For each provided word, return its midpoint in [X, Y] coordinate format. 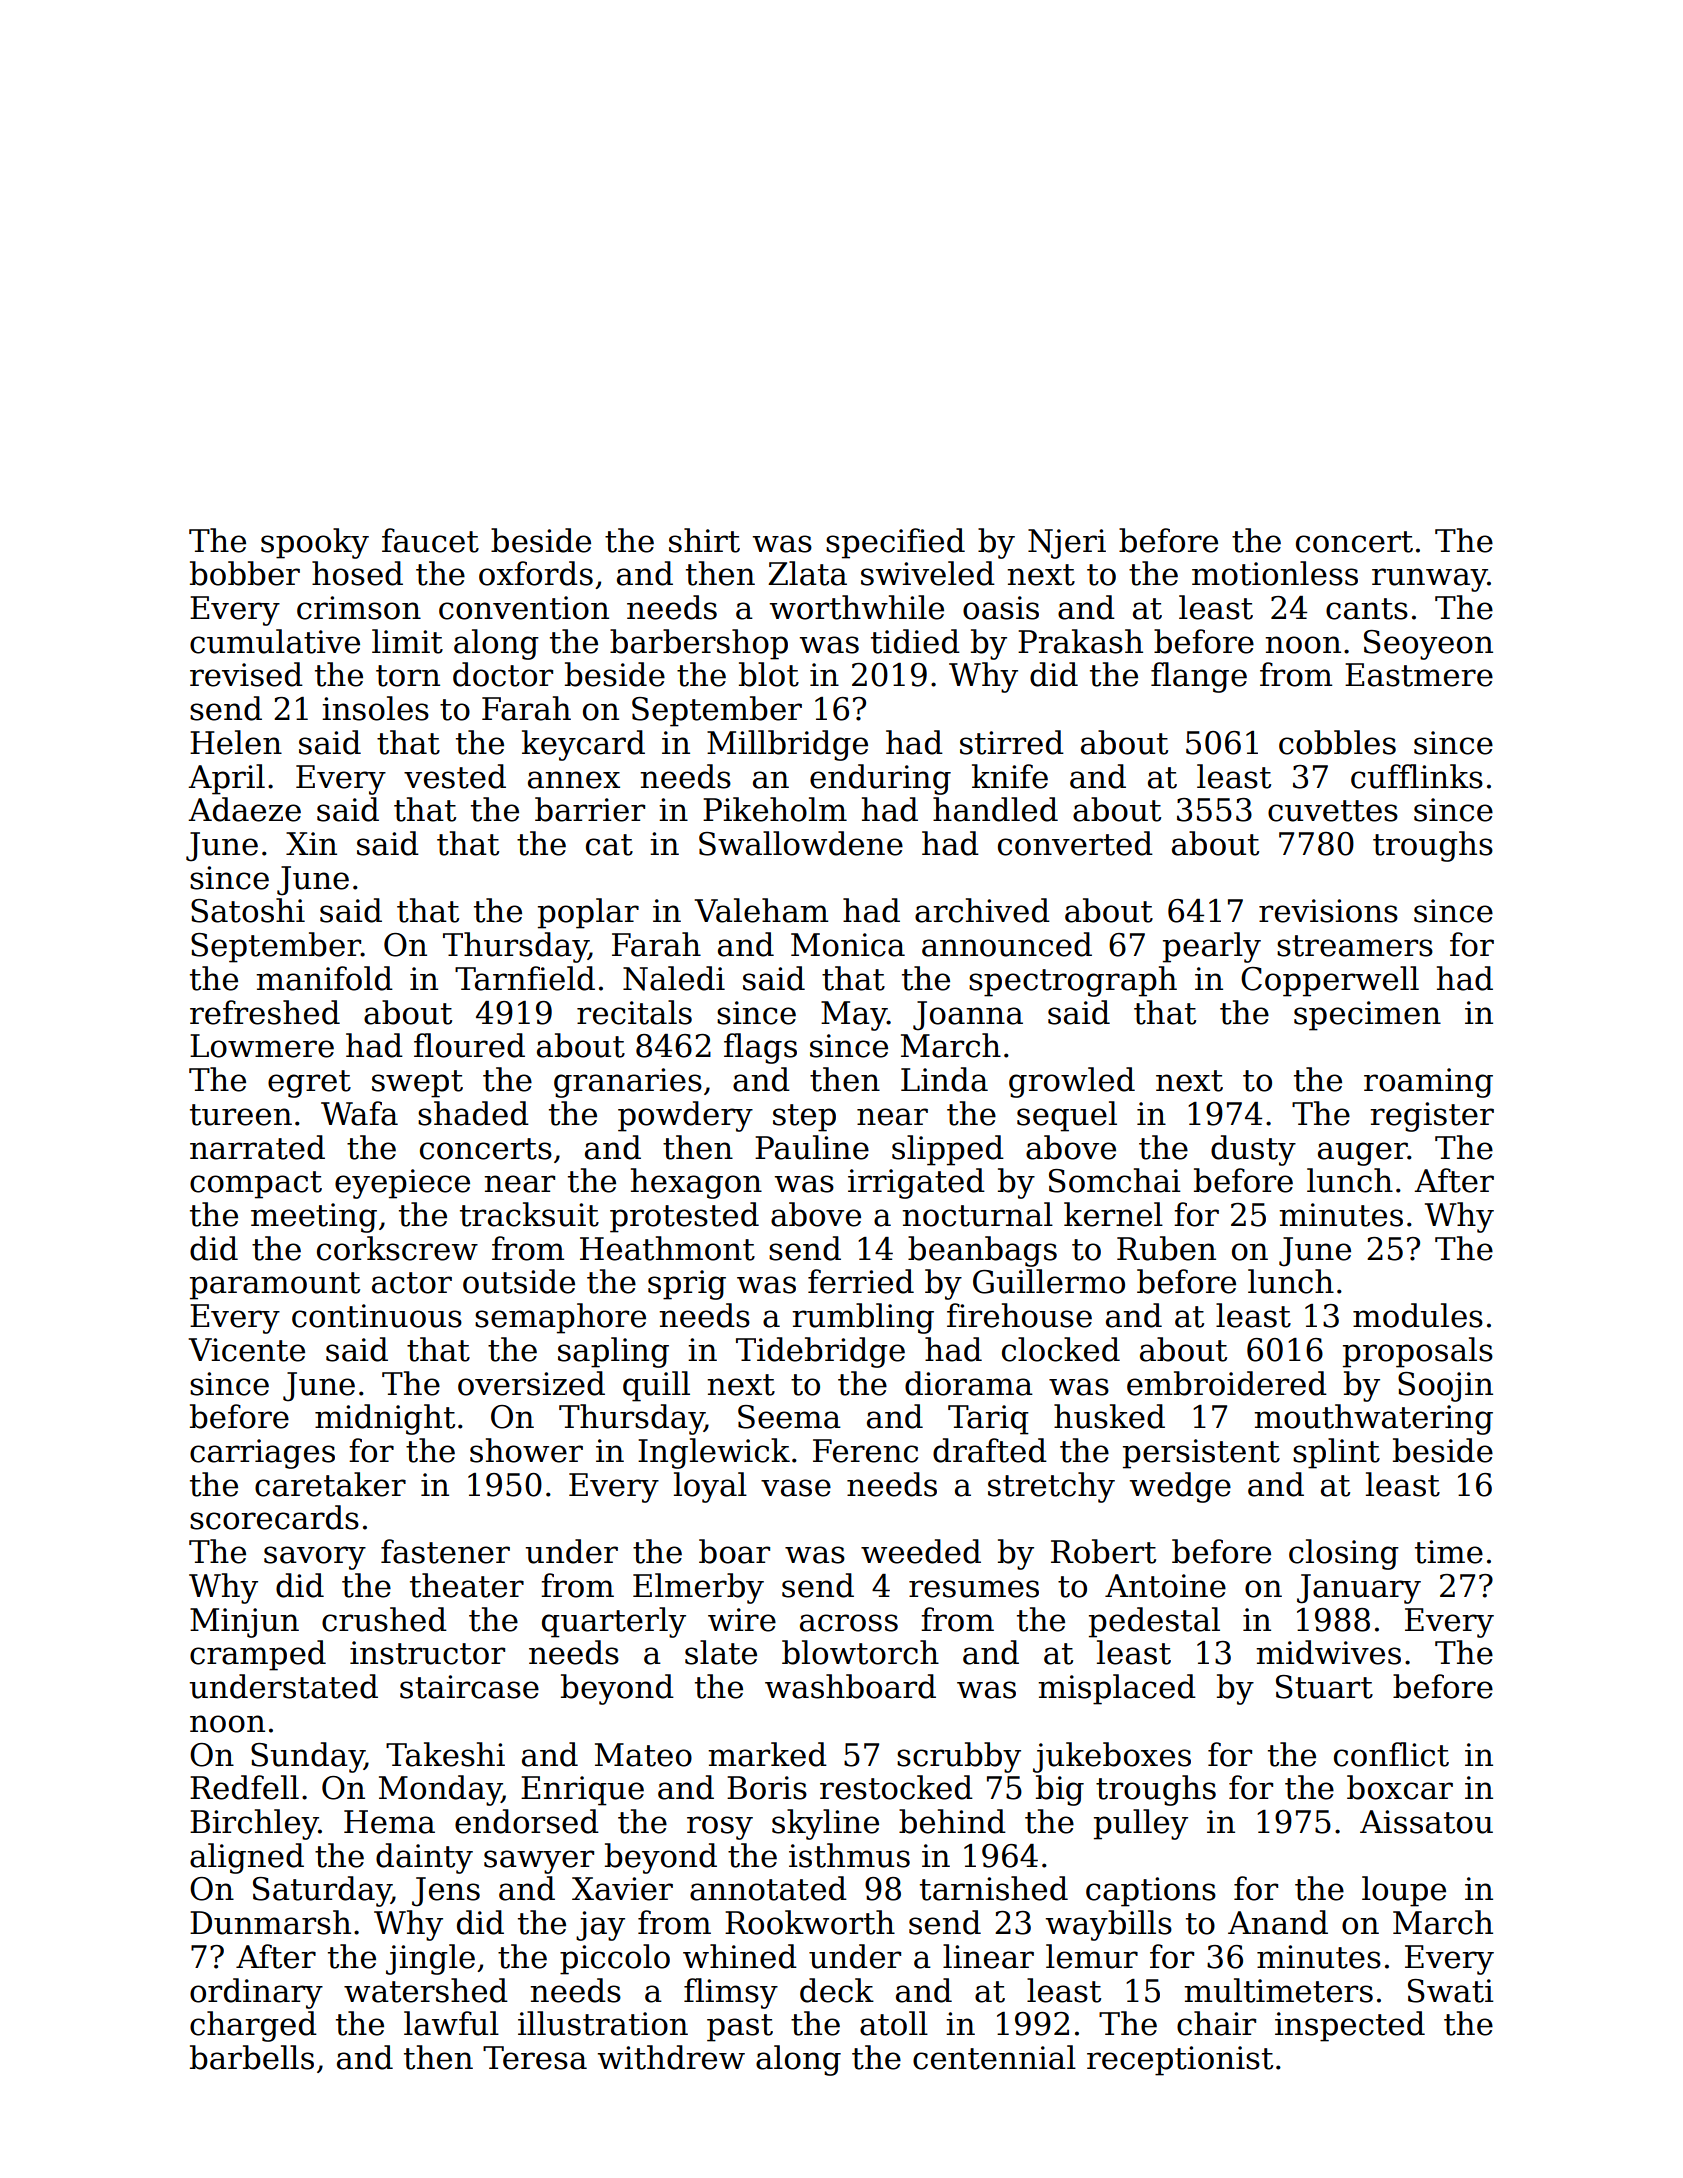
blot [769, 674]
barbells [252, 2057]
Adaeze [244, 809]
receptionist [1180, 2061]
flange [1199, 677]
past [740, 2028]
